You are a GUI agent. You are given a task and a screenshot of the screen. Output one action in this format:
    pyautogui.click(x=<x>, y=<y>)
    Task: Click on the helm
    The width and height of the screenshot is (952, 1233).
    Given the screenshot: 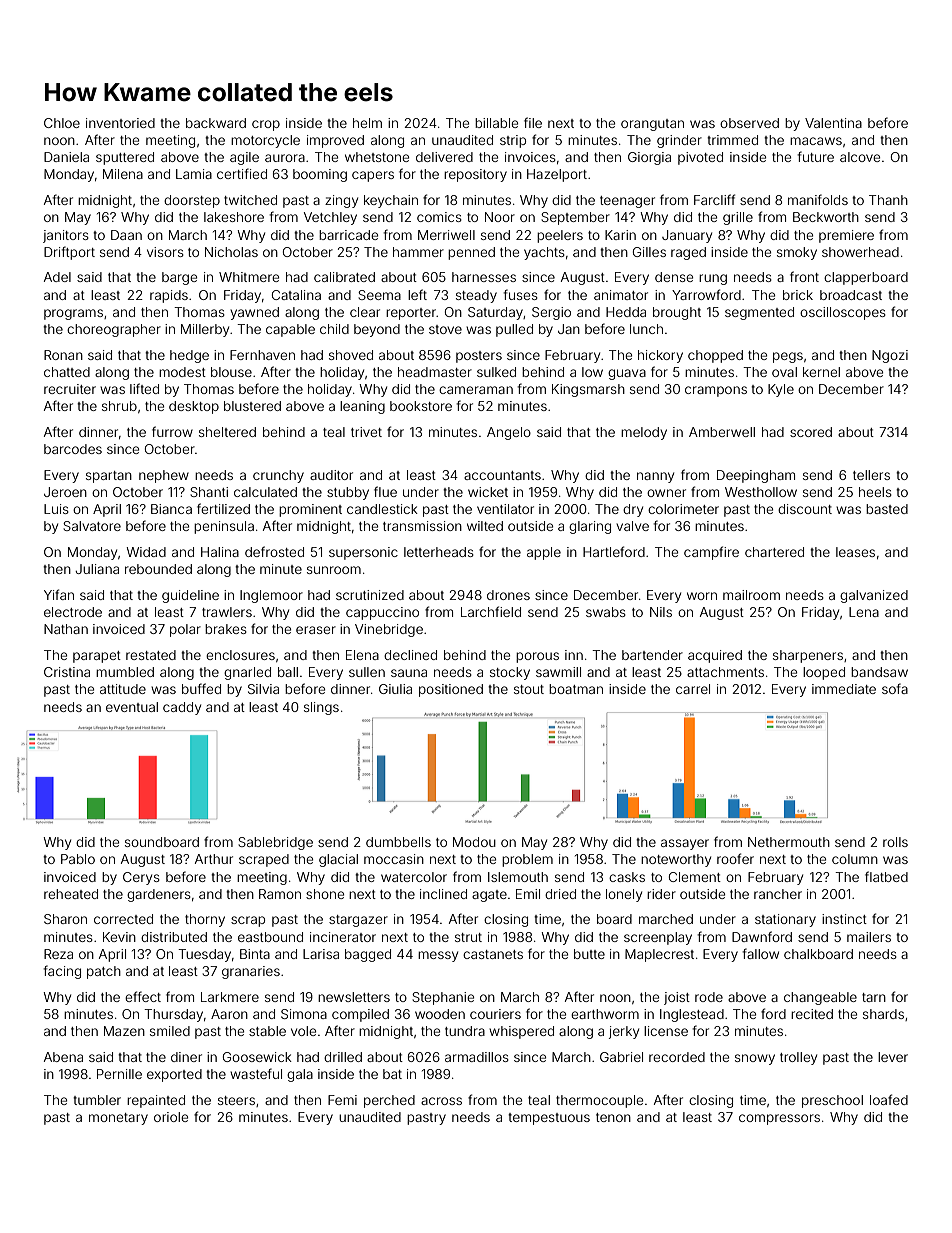 What is the action you would take?
    pyautogui.click(x=367, y=123)
